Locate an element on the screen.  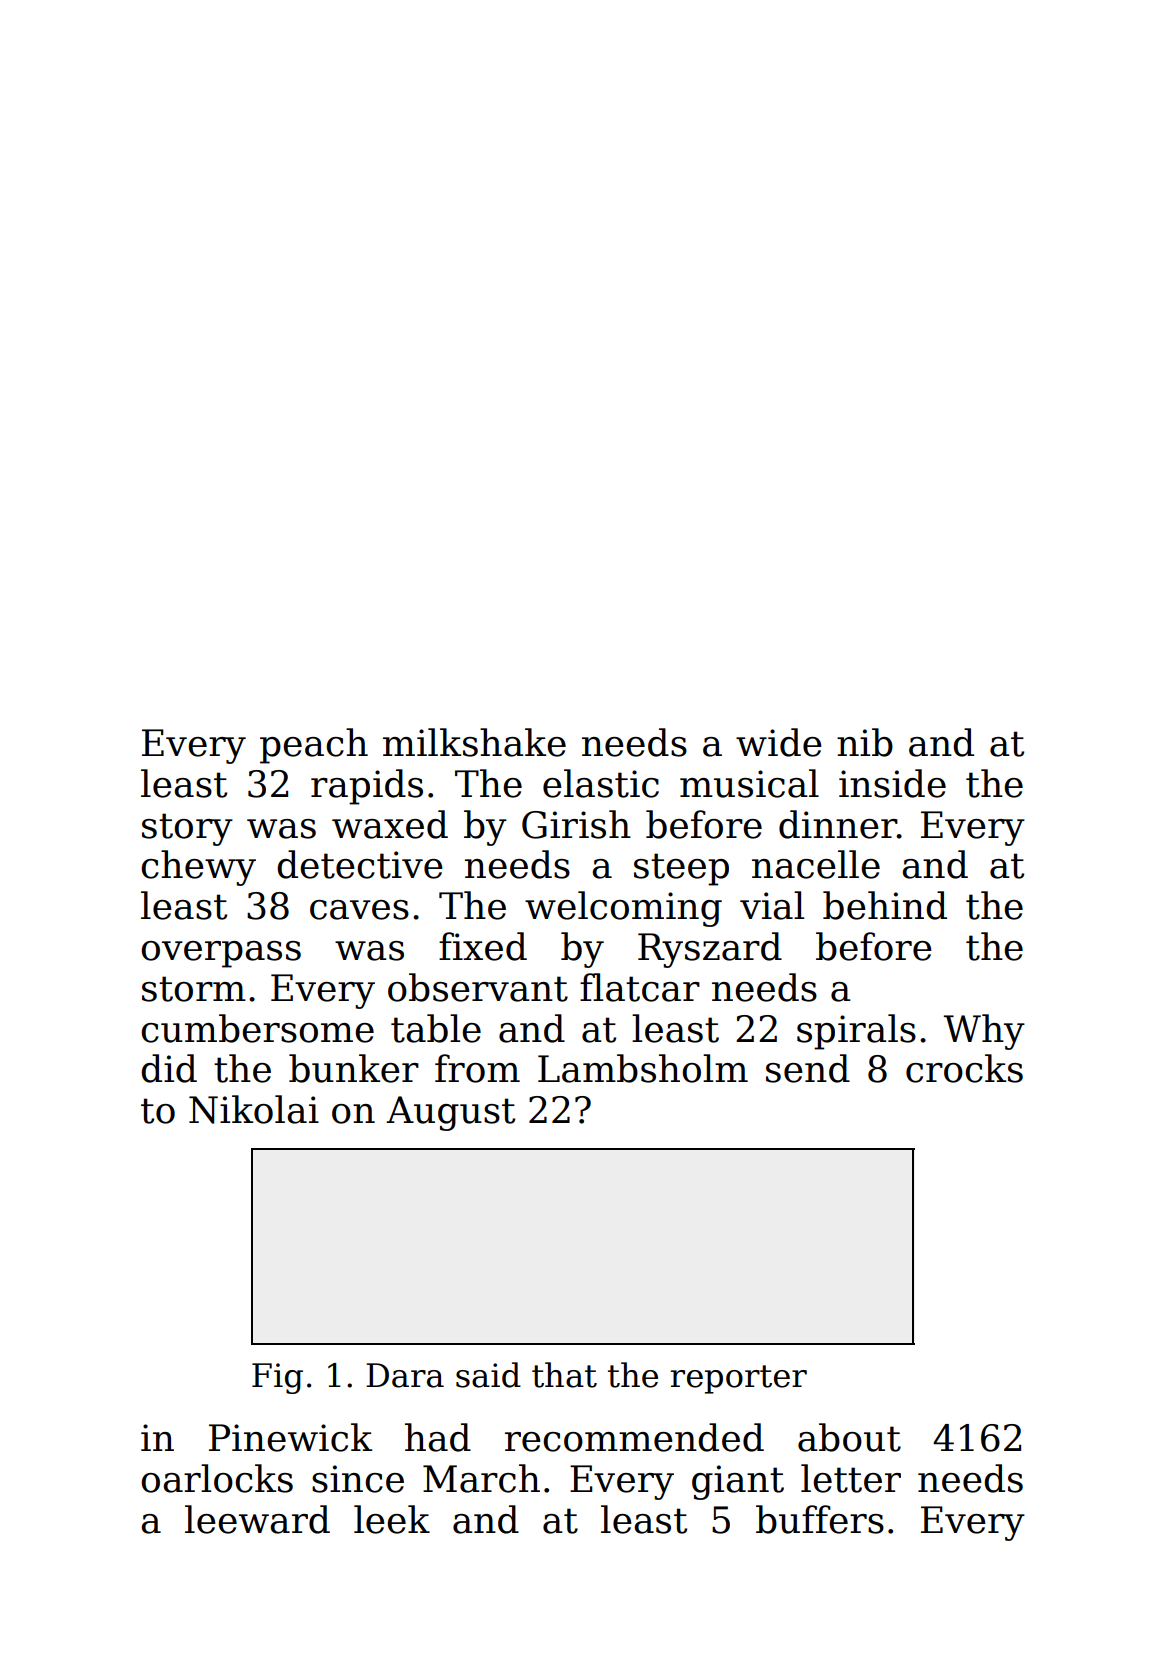
leek is located at coordinates (392, 1519).
